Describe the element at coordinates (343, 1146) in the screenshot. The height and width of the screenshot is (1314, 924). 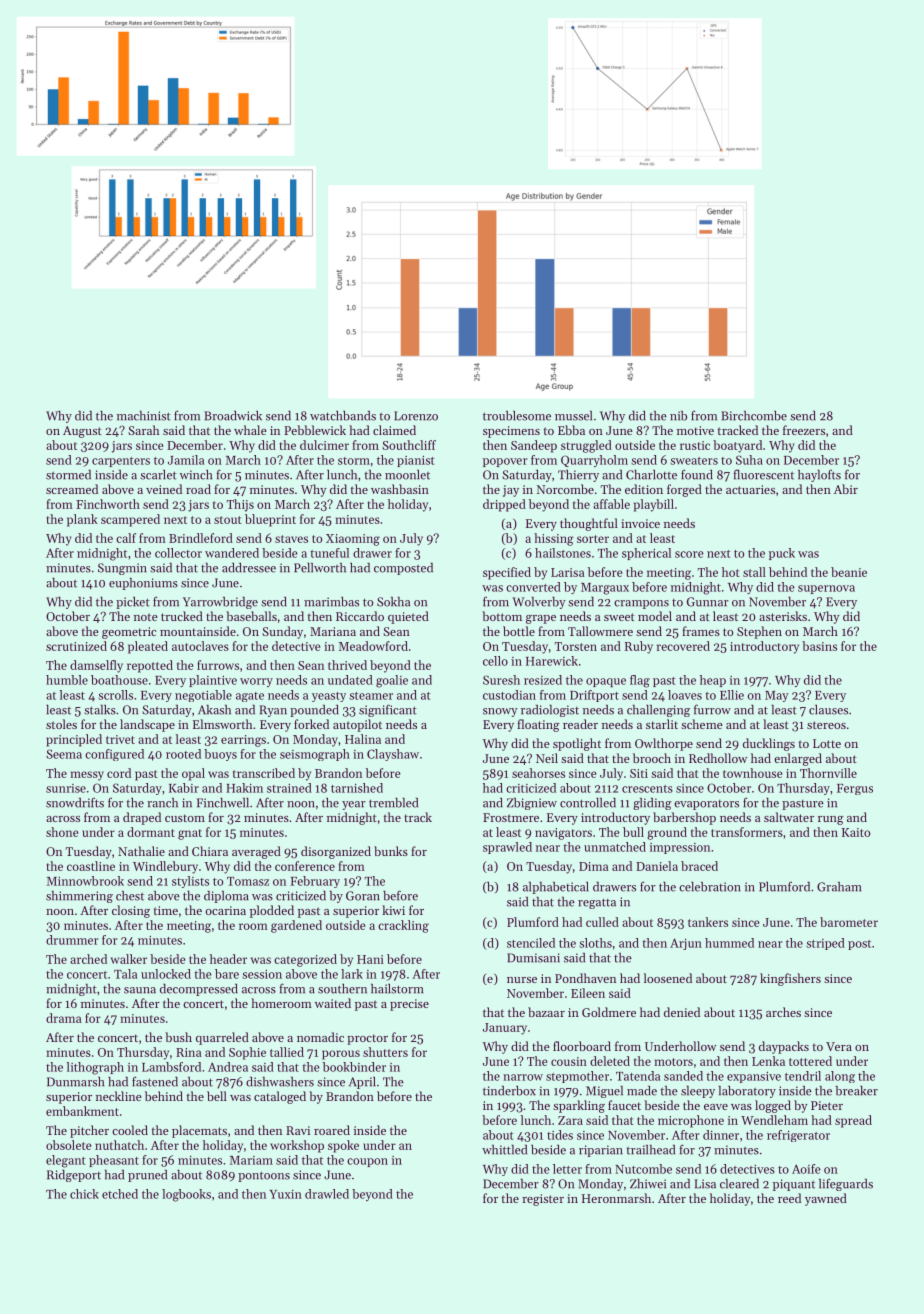
I see `spoke` at that location.
